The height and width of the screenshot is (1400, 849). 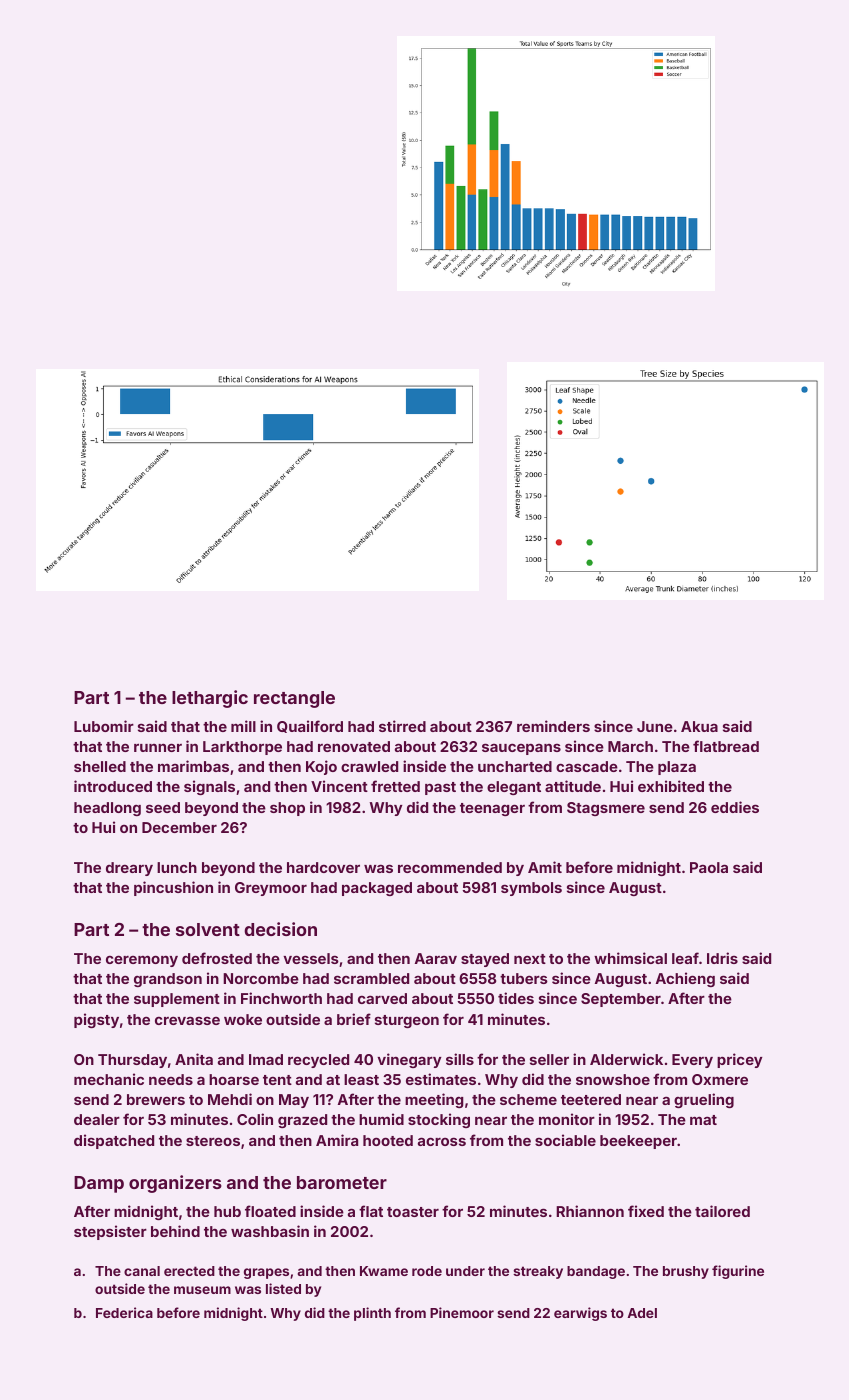 I want to click on Akua, so click(x=699, y=726).
